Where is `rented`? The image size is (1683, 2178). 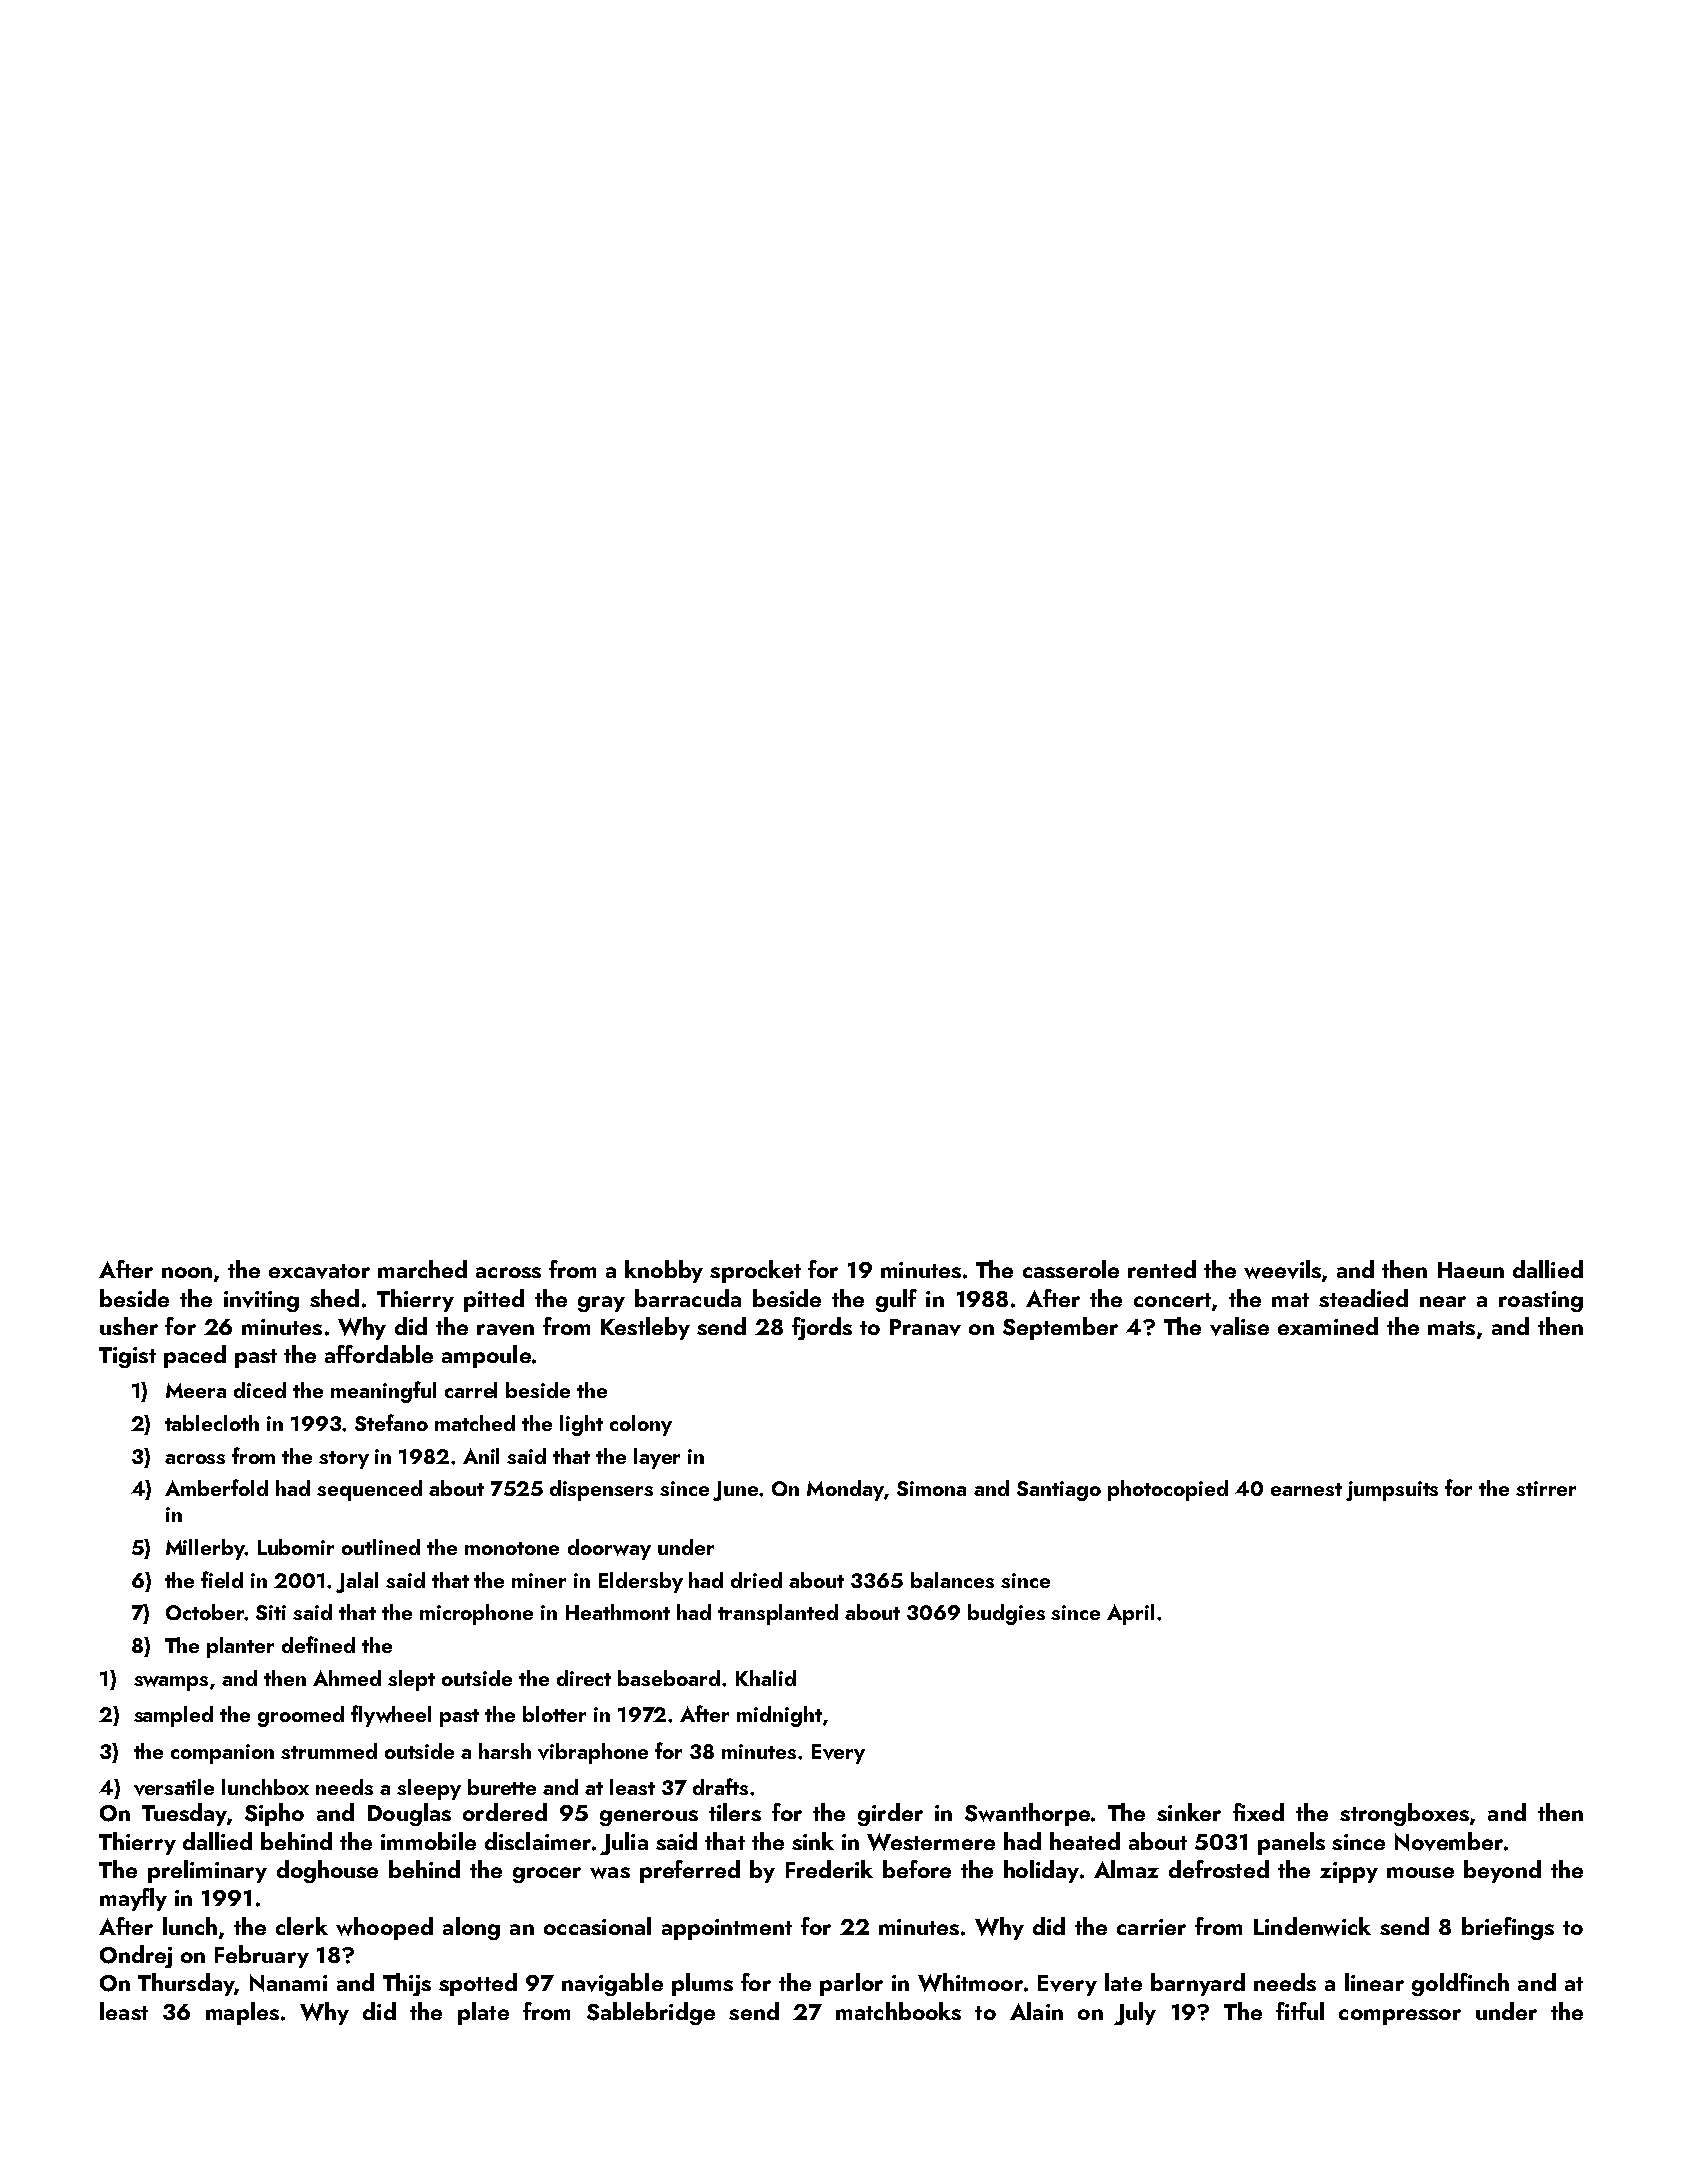
rented is located at coordinates (1162, 1269).
